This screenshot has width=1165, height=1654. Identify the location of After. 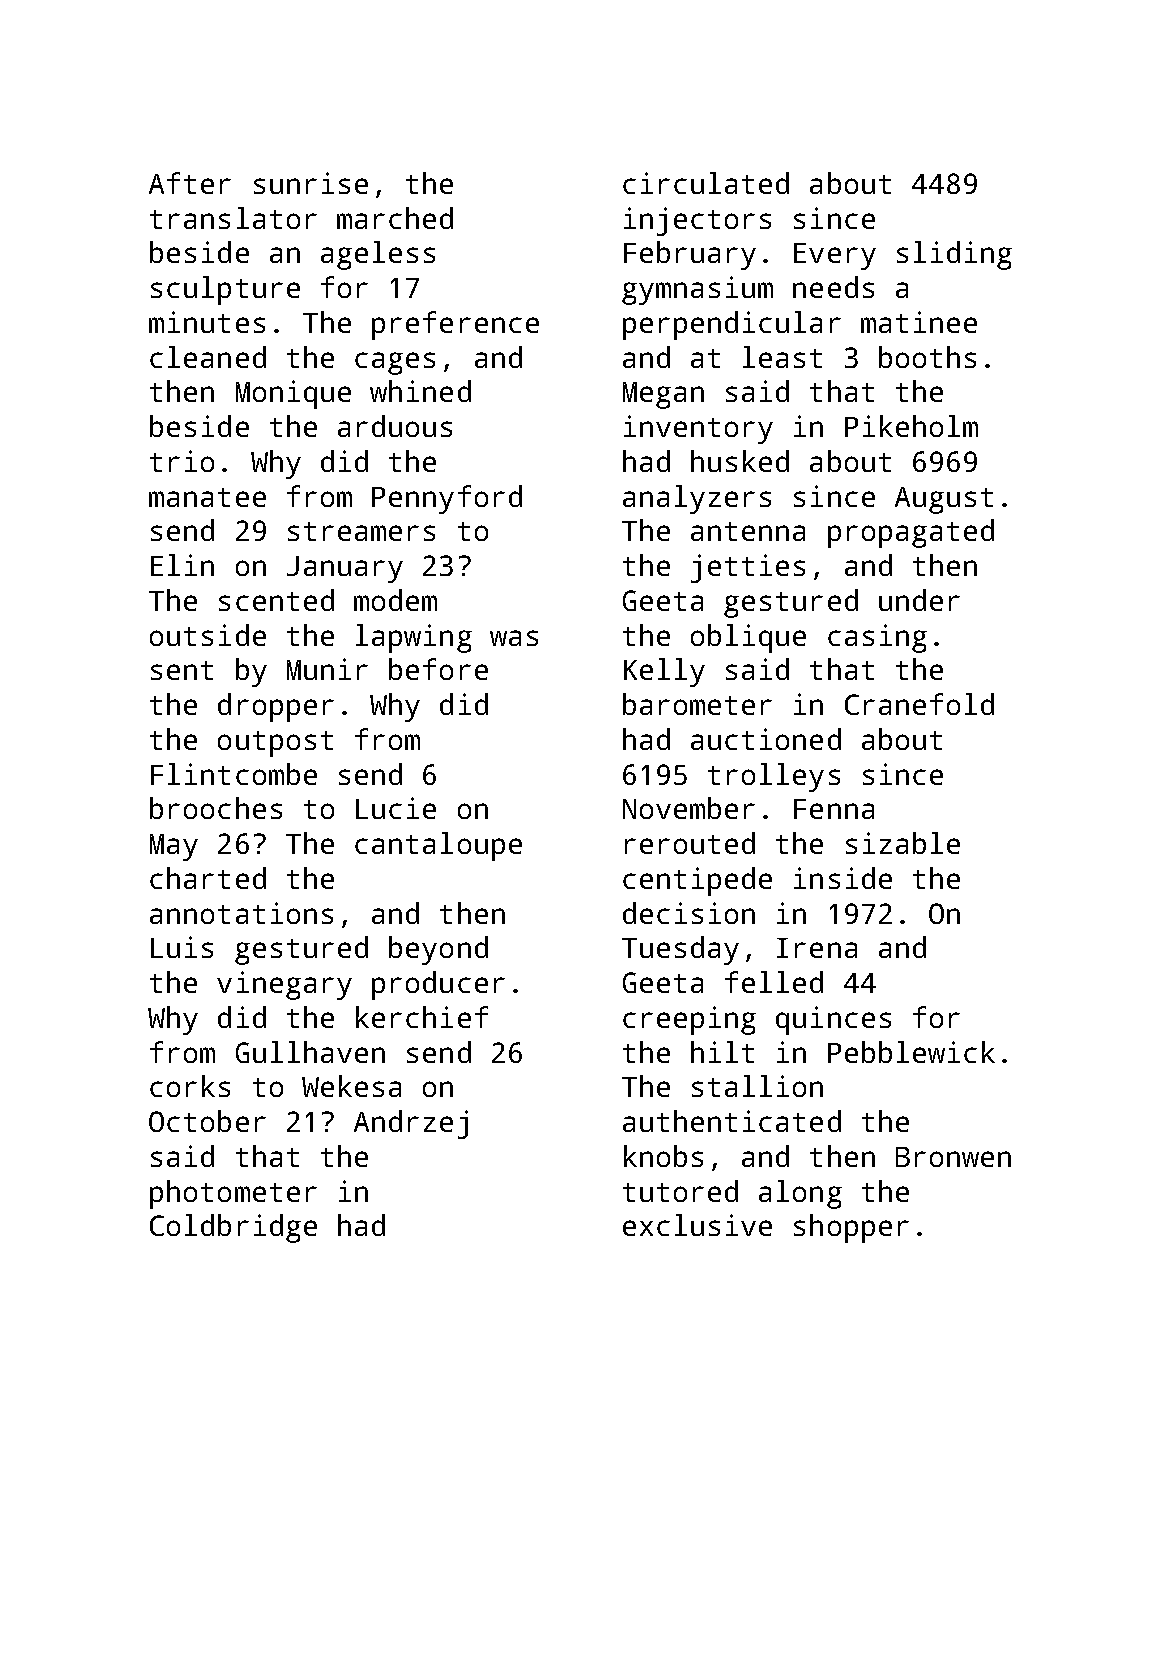
(190, 183).
